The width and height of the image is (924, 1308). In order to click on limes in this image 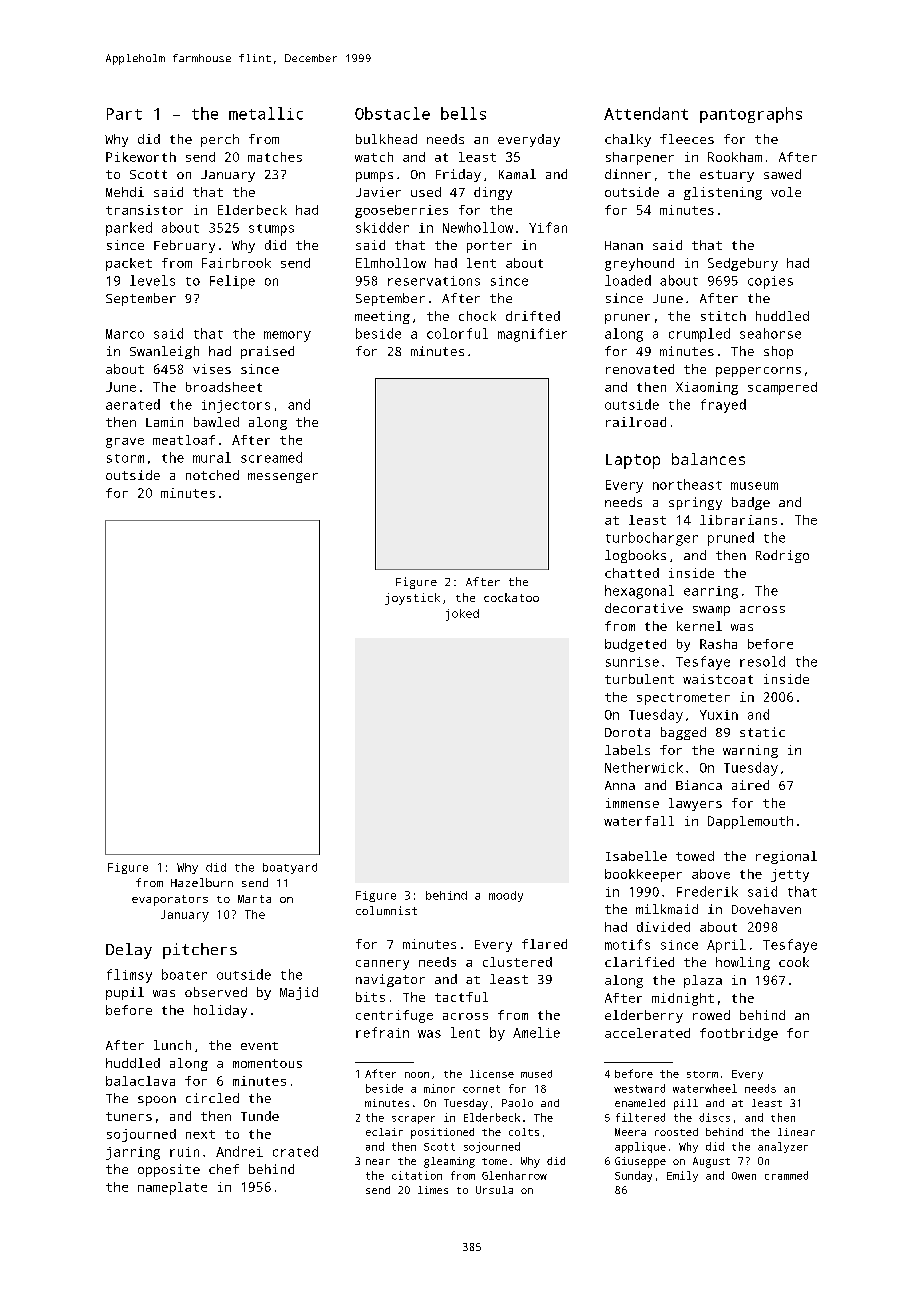, I will do `click(433, 1190)`.
